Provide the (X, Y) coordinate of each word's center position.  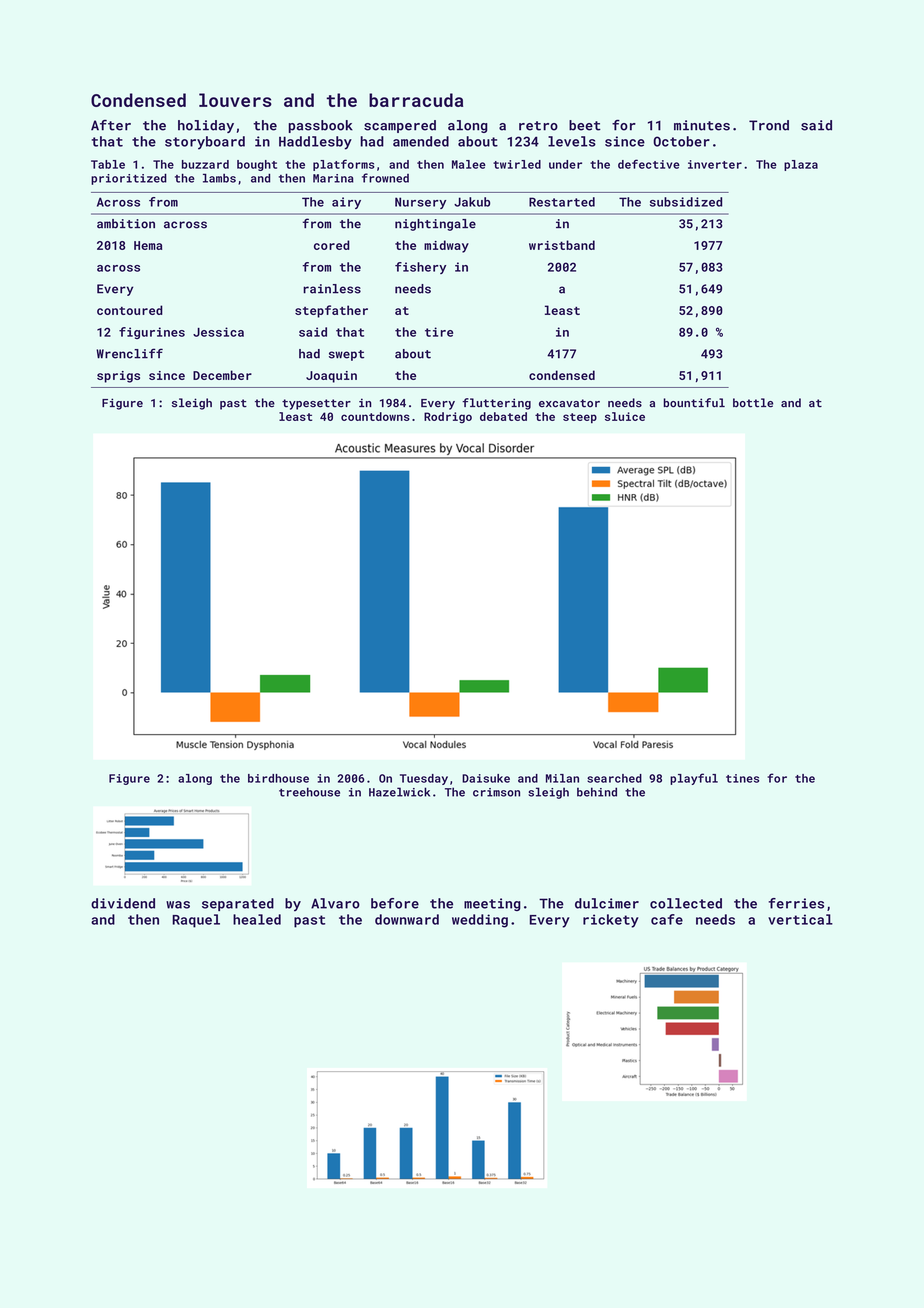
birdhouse (278, 778)
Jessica (218, 332)
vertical (800, 919)
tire (439, 332)
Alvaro (335, 903)
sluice (625, 416)
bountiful (694, 403)
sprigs (118, 377)
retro (538, 126)
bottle (753, 403)
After (111, 125)
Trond (769, 125)
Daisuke (486, 778)
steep (580, 418)
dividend (123, 903)
